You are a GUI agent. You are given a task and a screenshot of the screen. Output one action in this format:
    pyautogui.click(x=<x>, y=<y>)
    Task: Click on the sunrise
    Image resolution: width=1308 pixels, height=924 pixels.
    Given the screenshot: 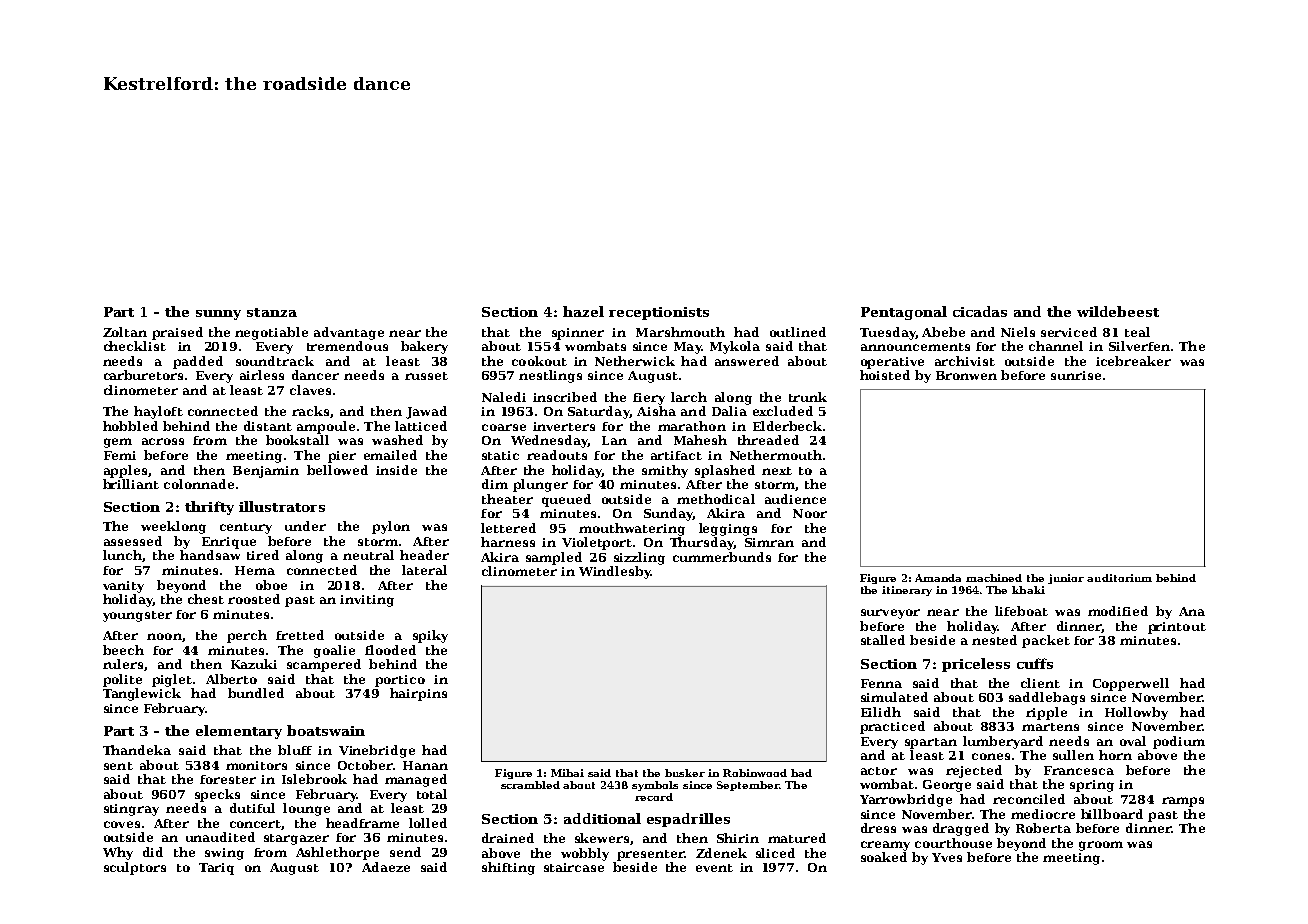 What is the action you would take?
    pyautogui.click(x=1076, y=375)
